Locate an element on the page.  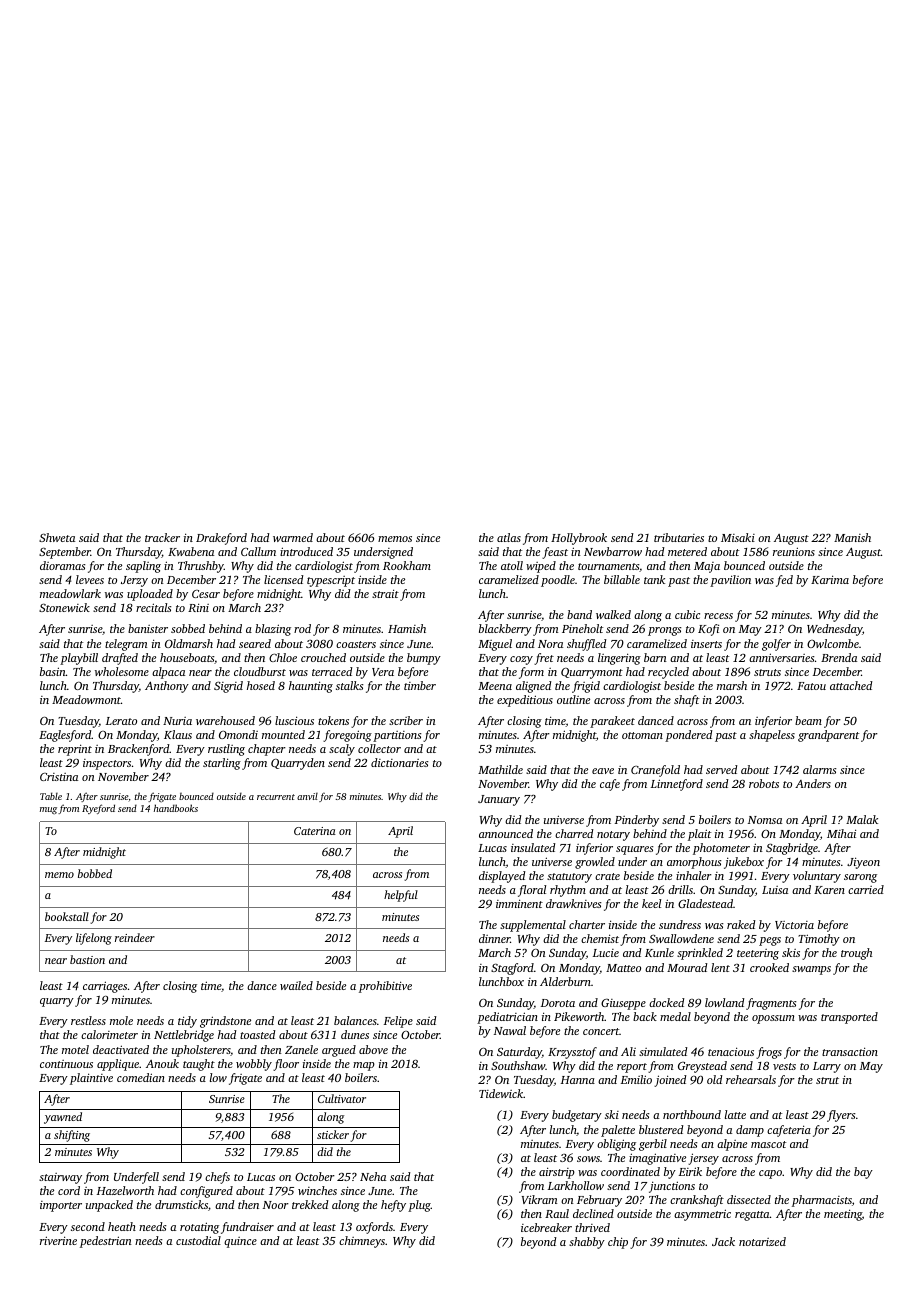
mug is located at coordinates (48, 810).
